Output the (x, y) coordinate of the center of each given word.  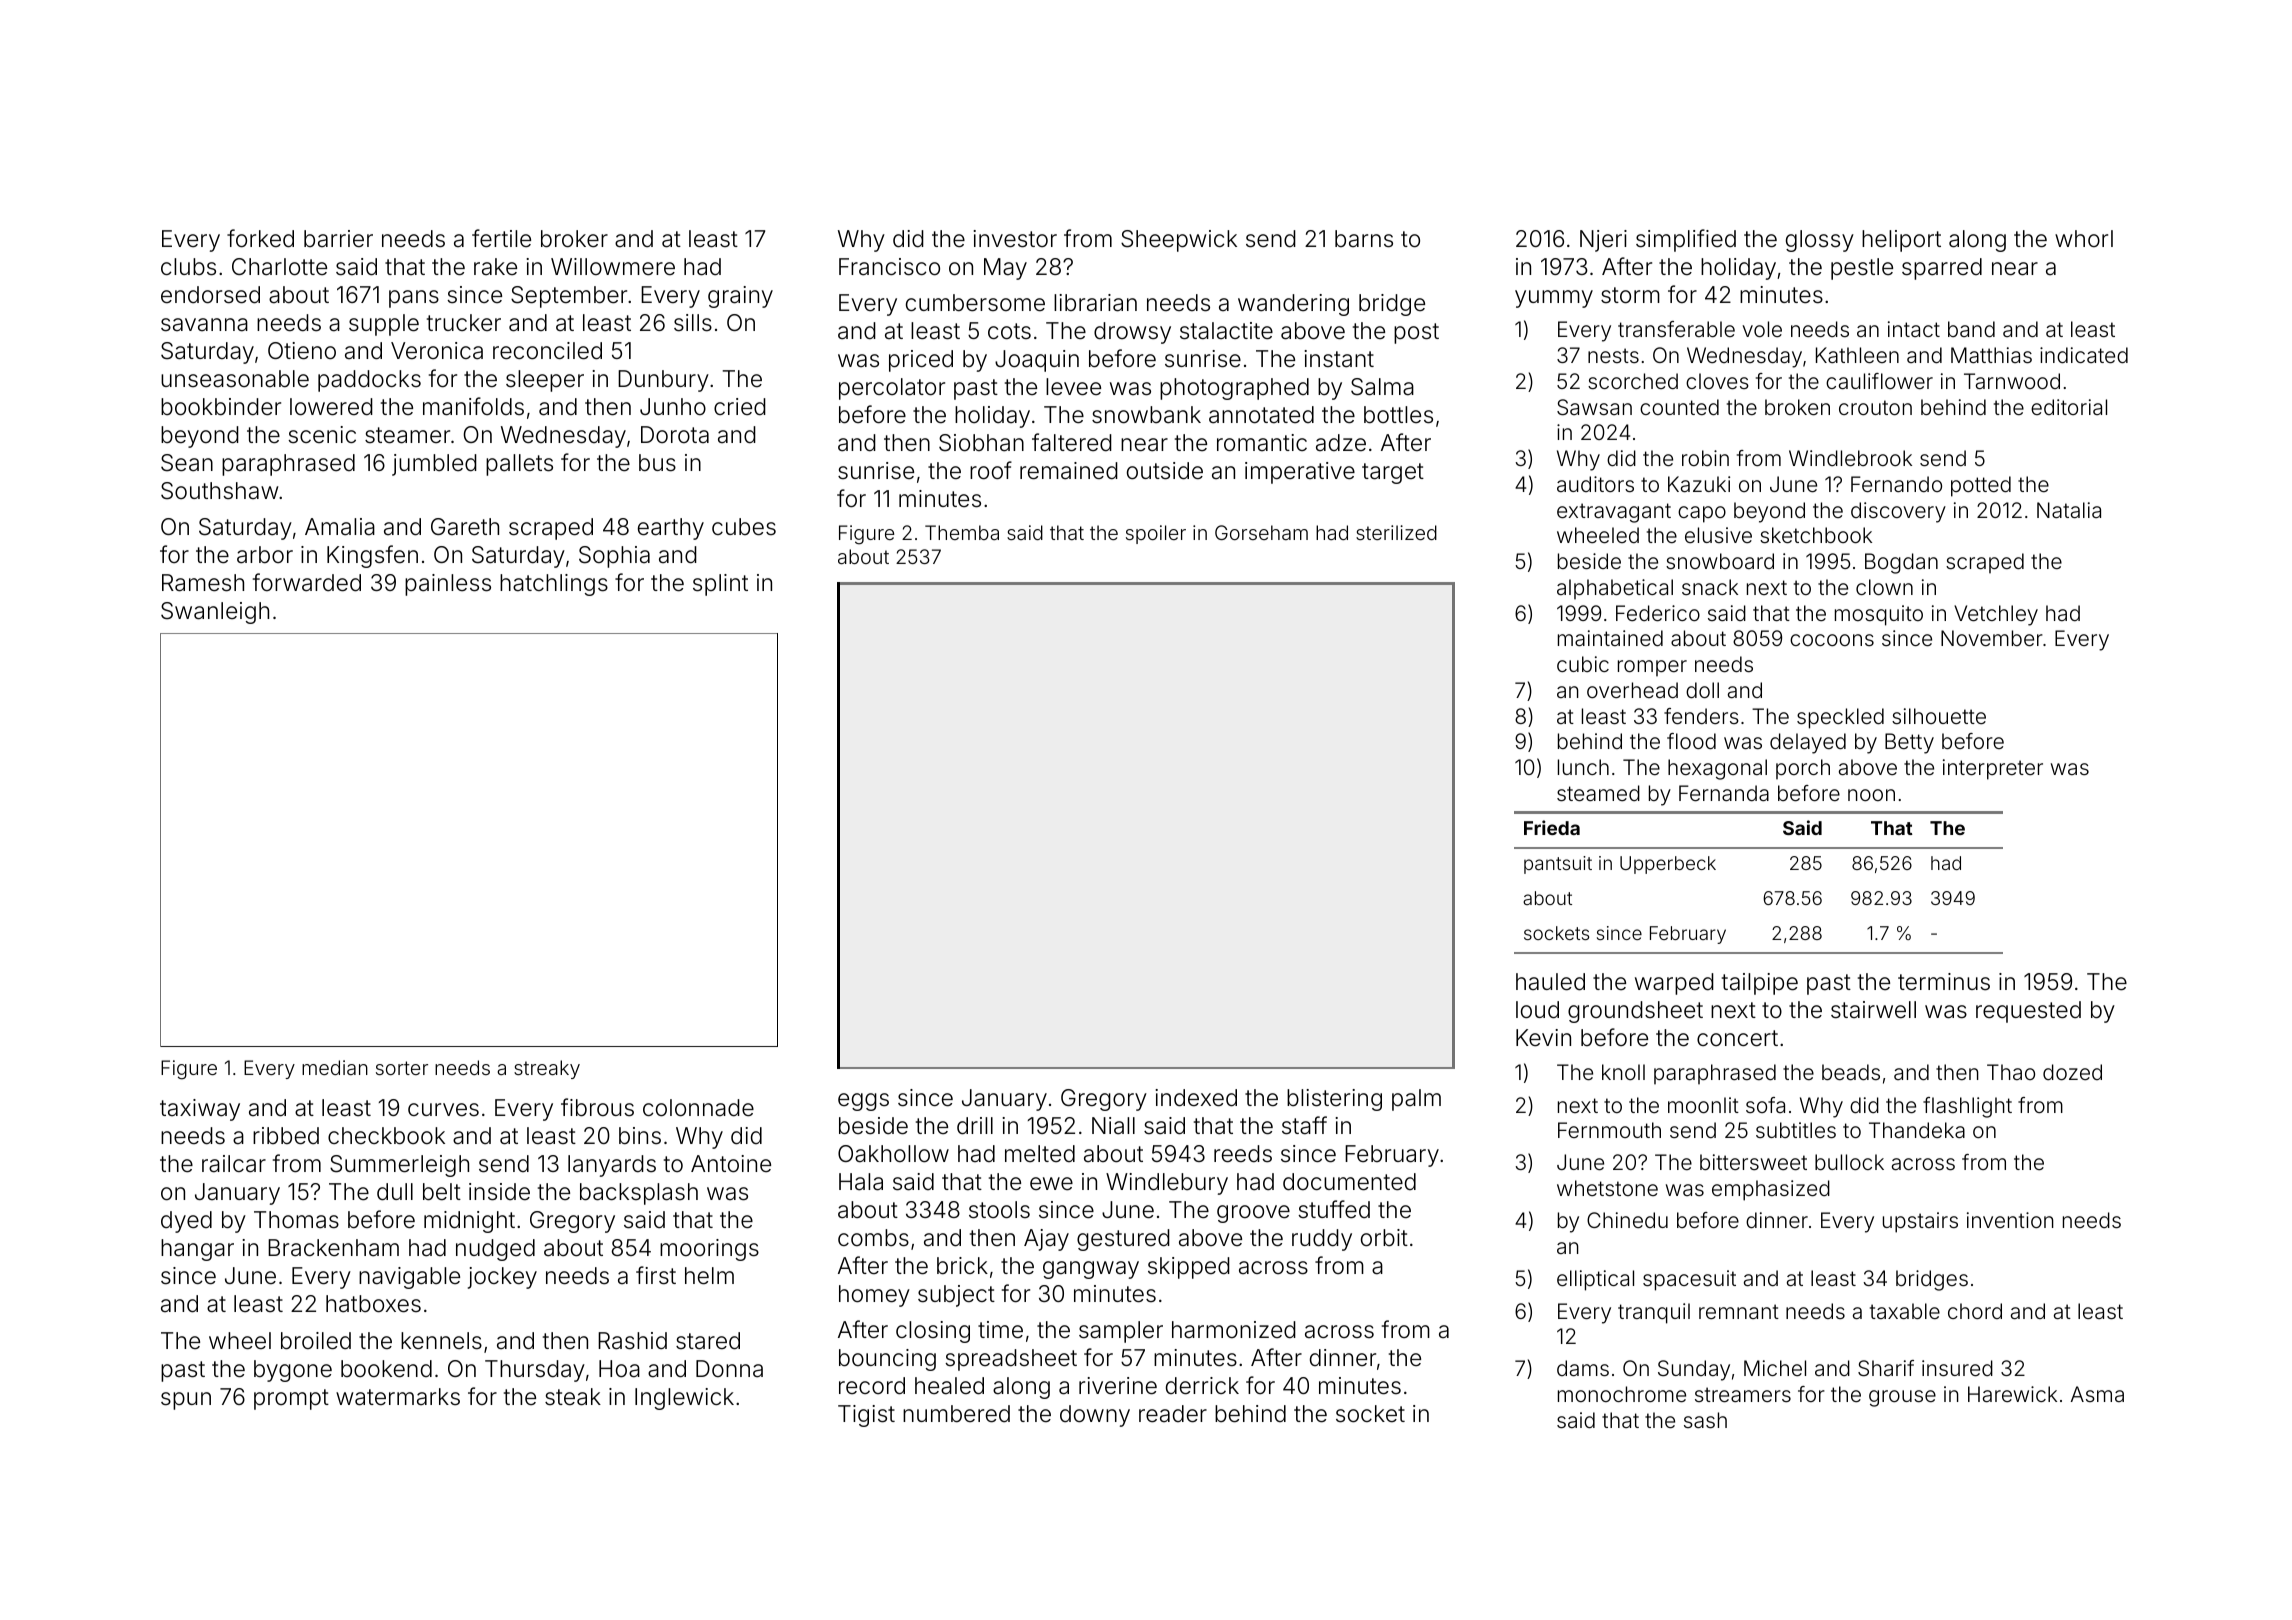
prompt (291, 1399)
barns (1364, 239)
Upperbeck (1668, 865)
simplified (1686, 240)
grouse (1902, 1398)
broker (574, 239)
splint (720, 585)
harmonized (1234, 1330)
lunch (1583, 767)
